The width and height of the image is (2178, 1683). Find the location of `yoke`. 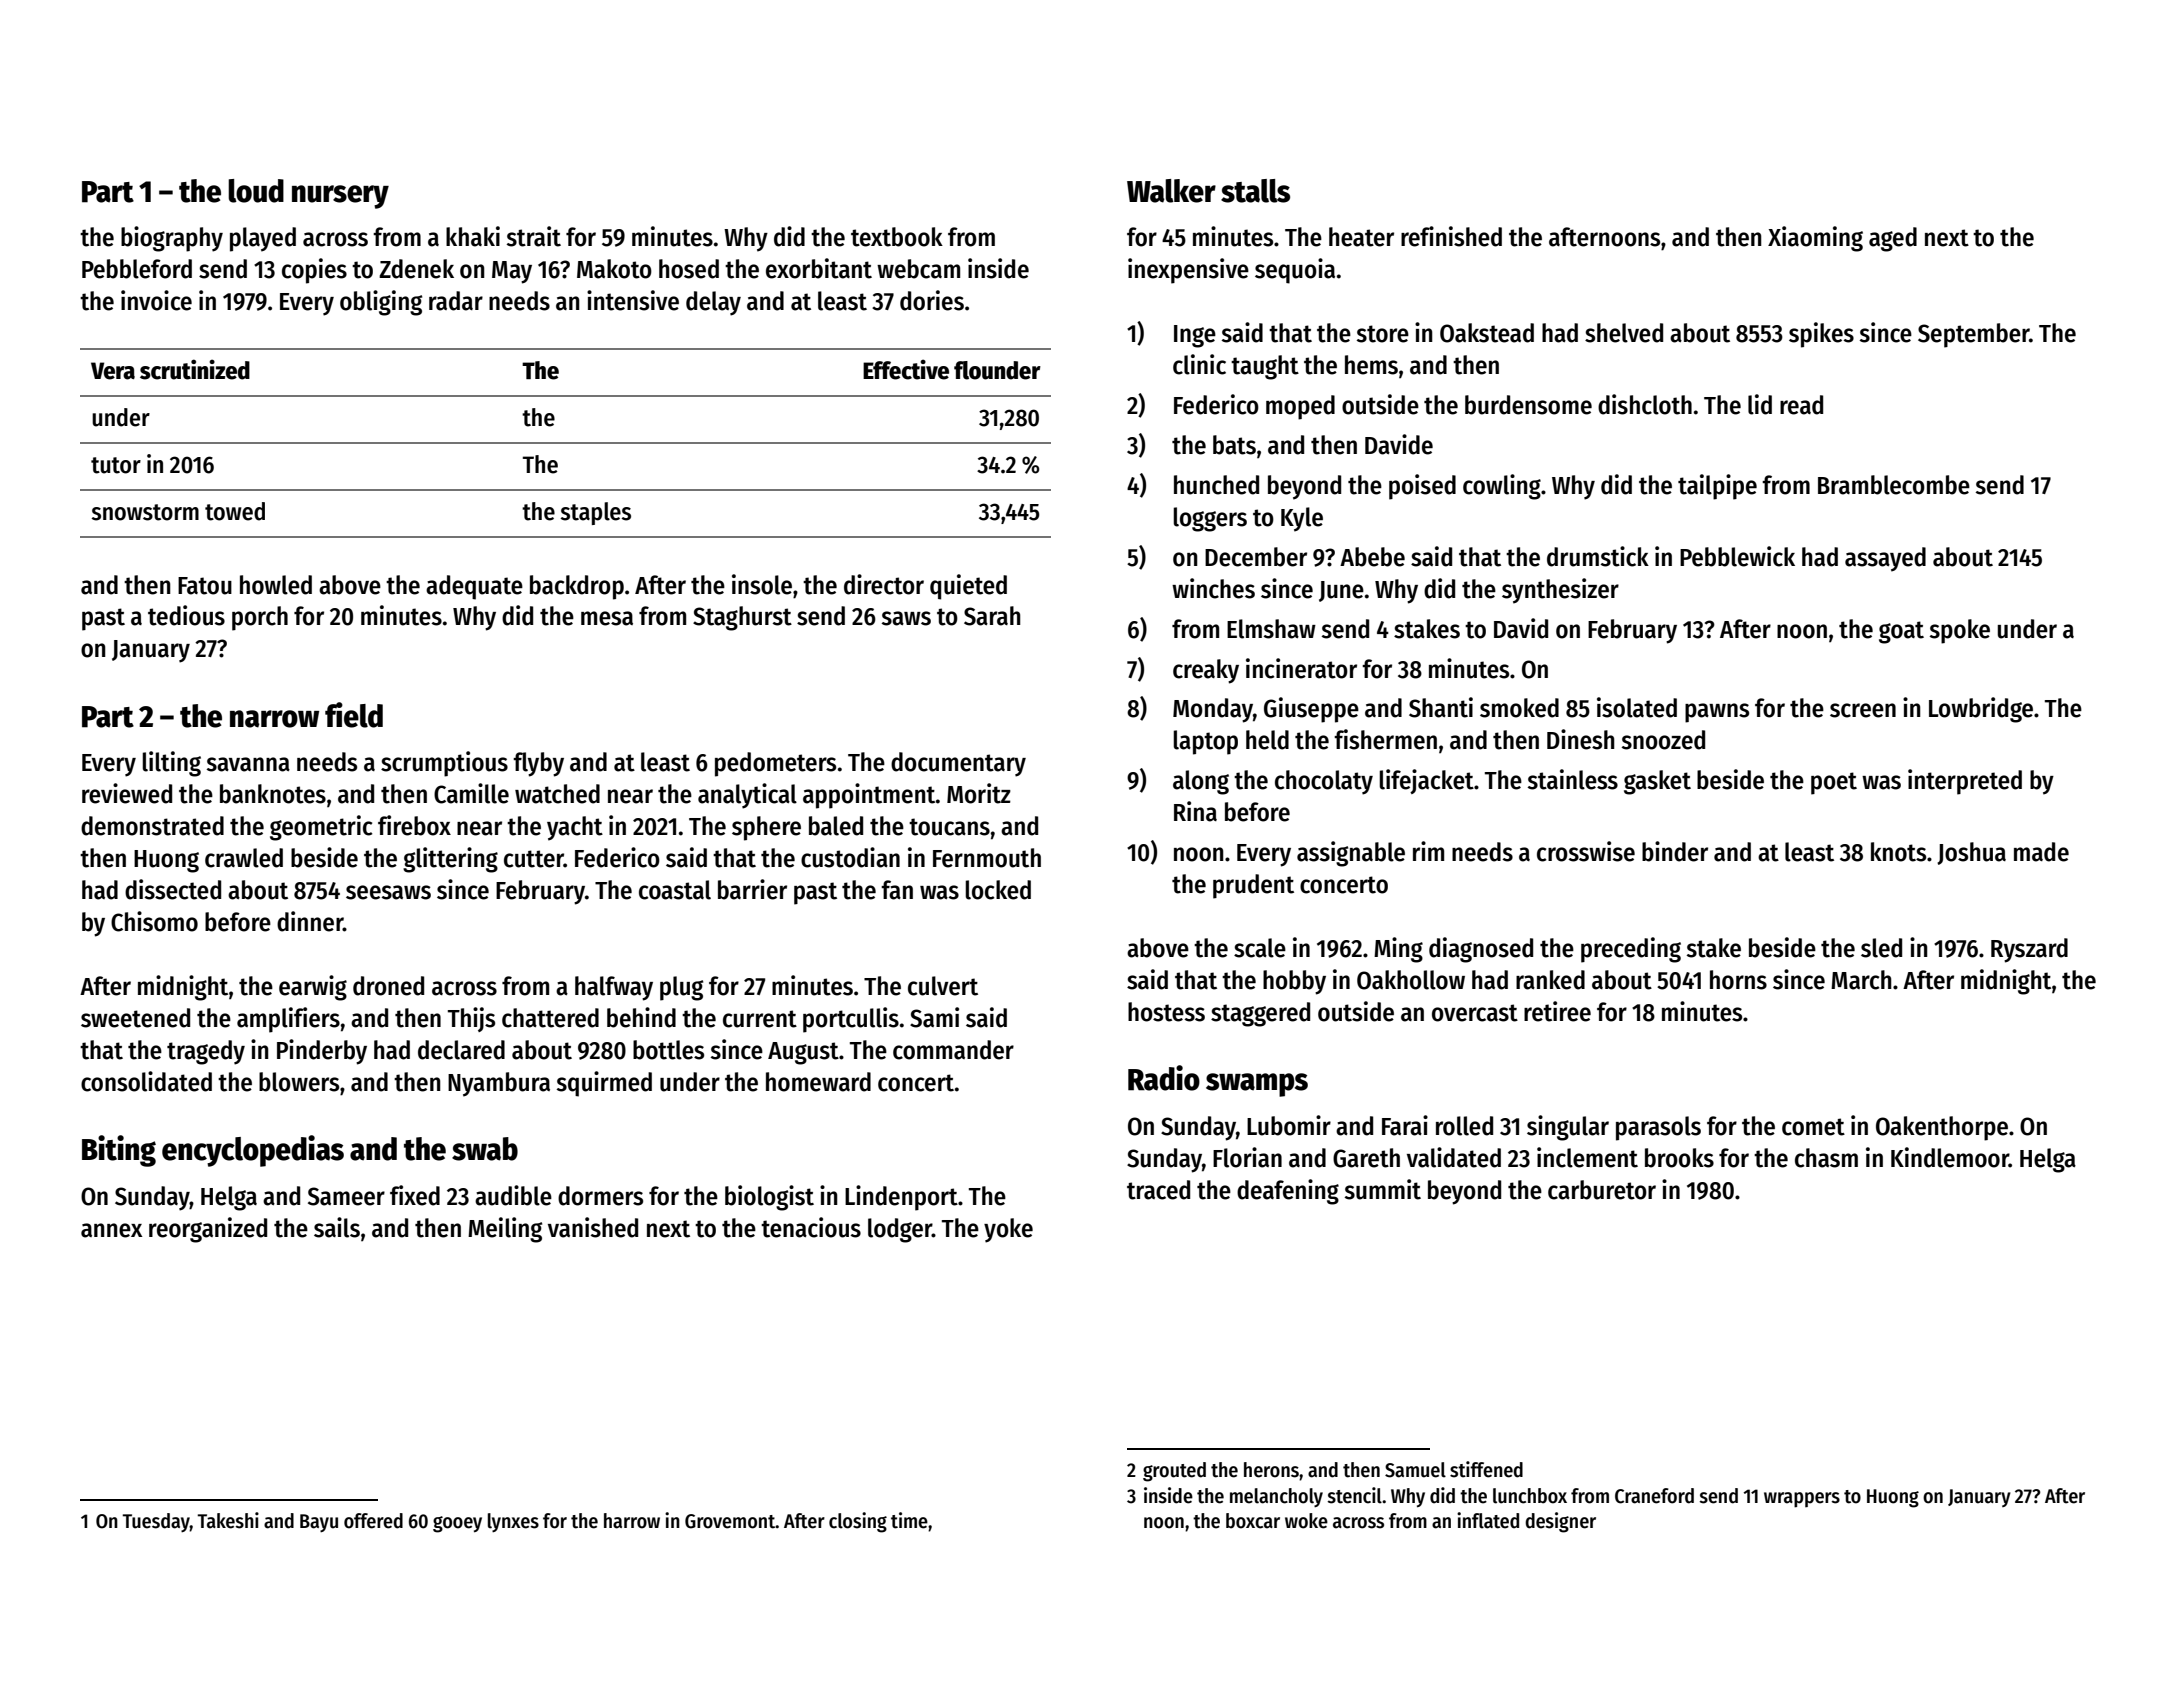

yoke is located at coordinates (1008, 1230).
